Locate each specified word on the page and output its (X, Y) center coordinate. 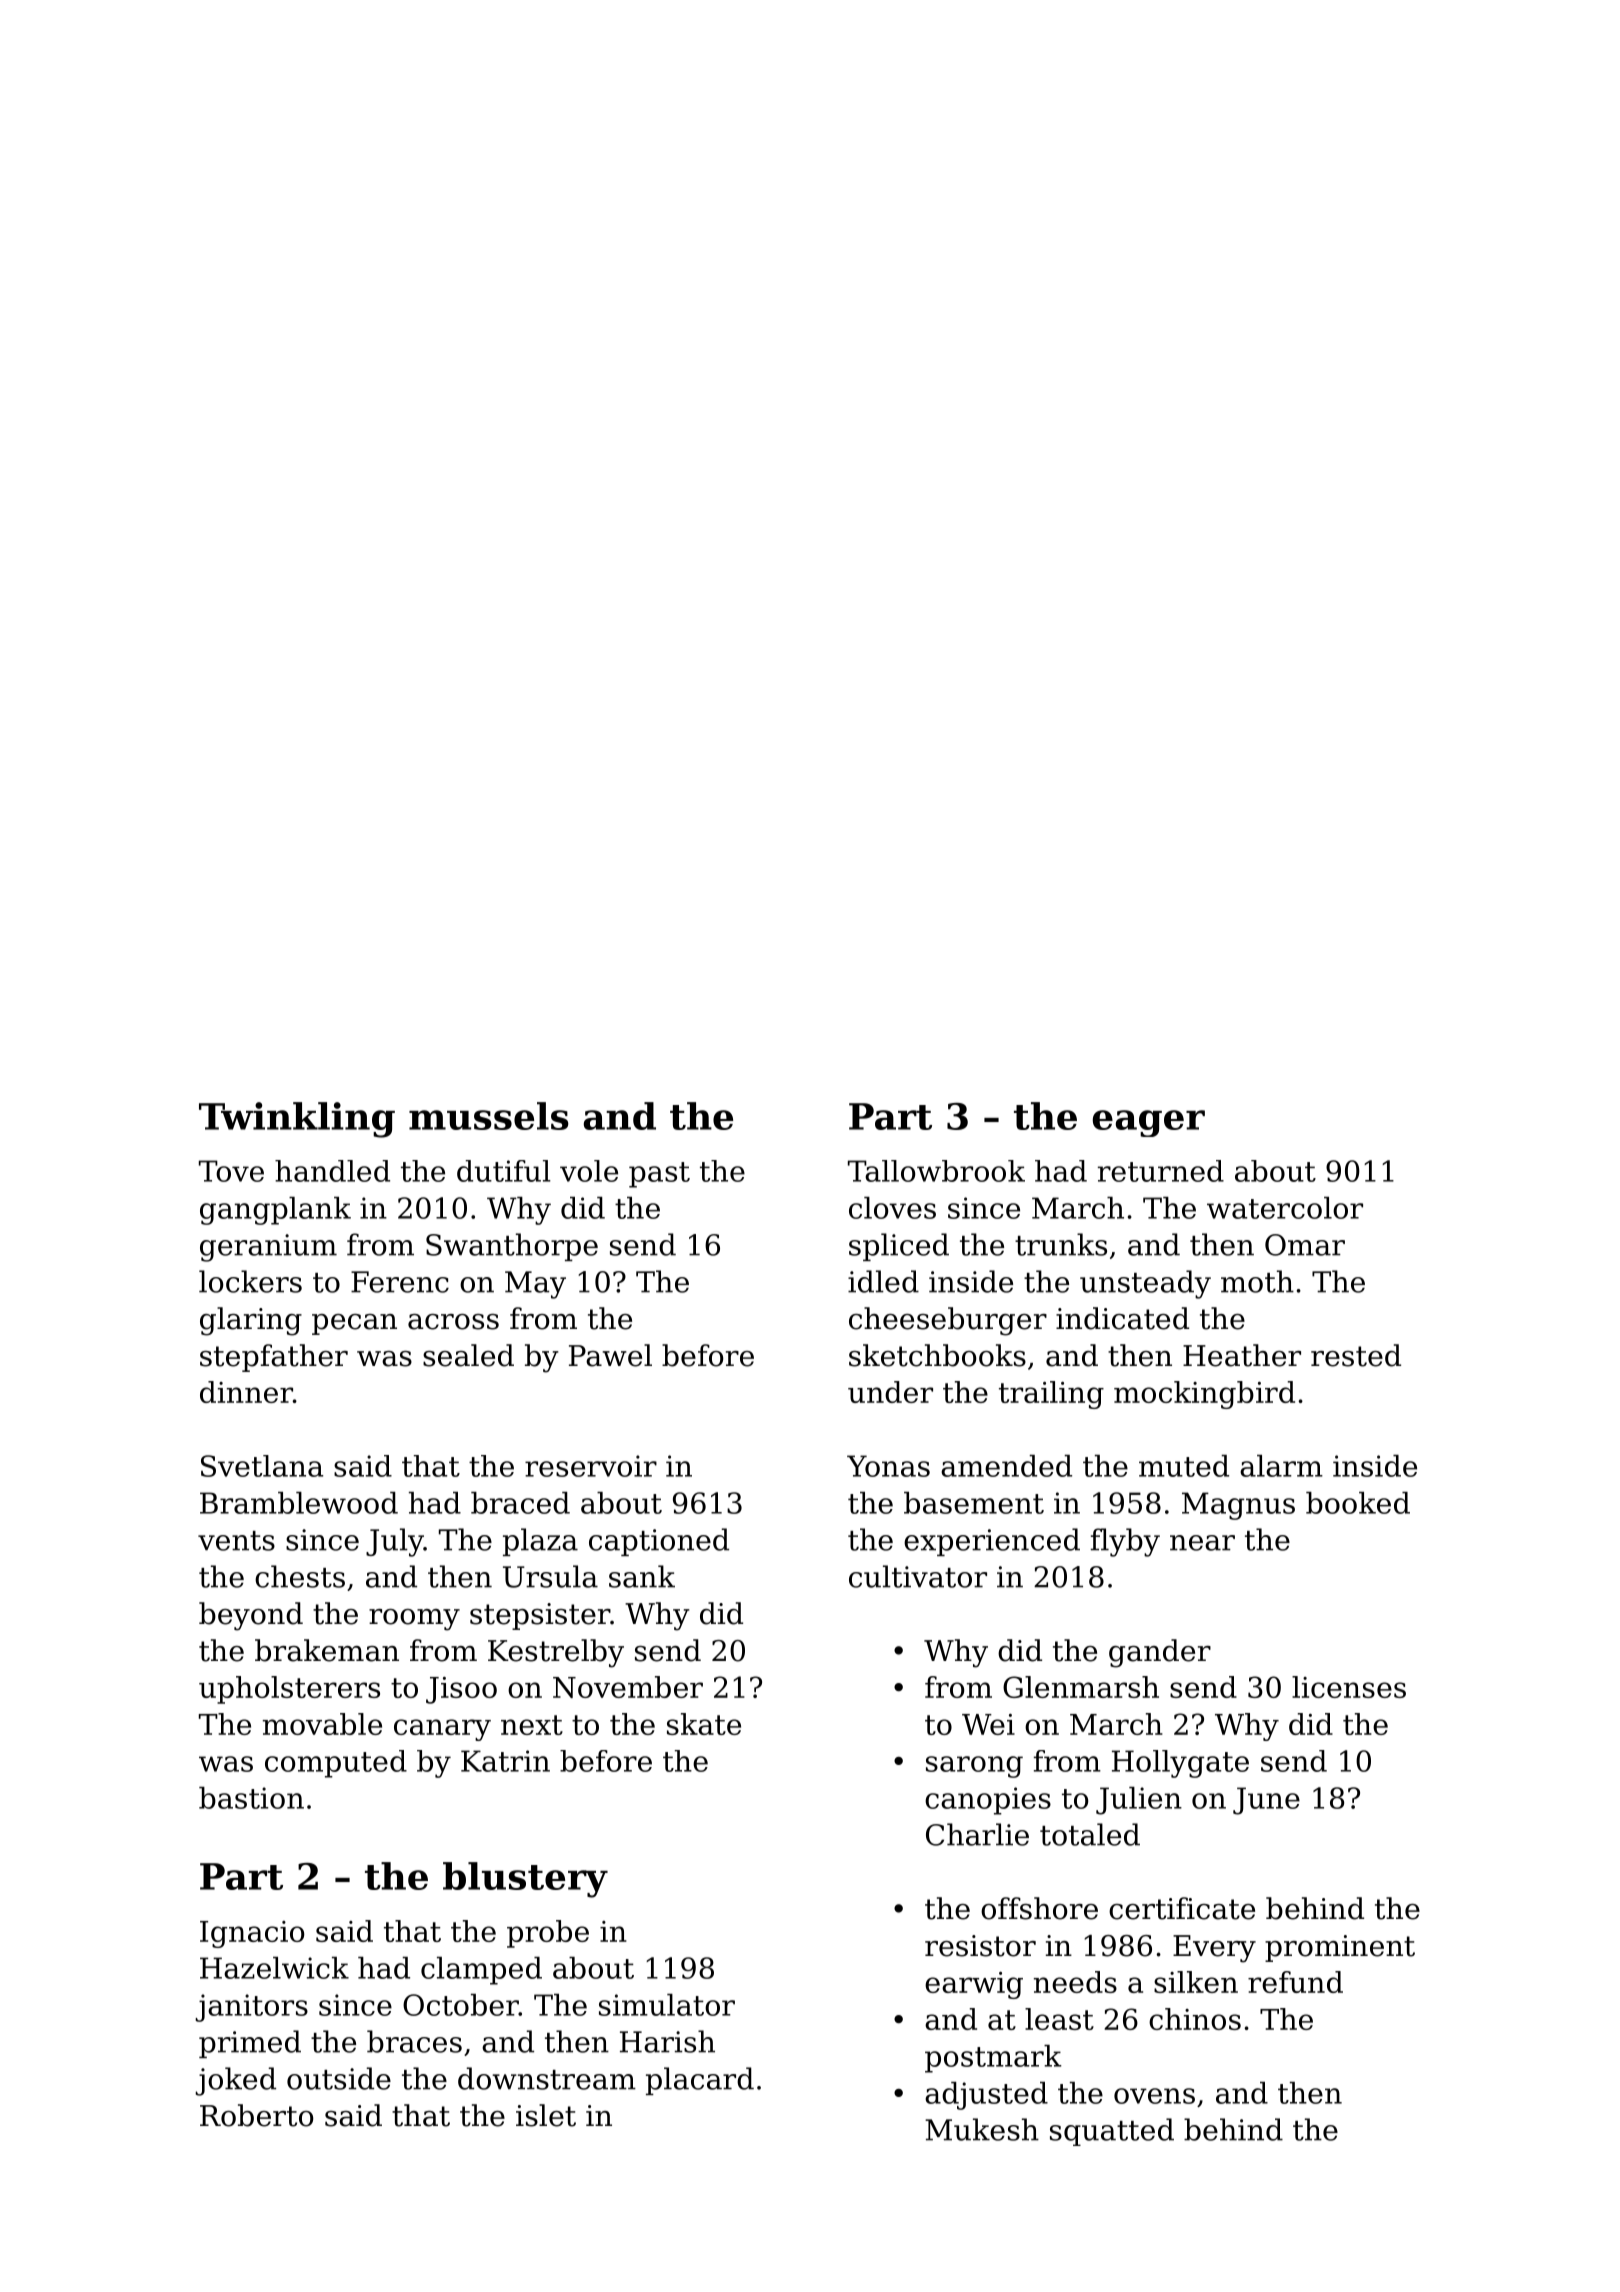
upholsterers (289, 1690)
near (1202, 1543)
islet (546, 2115)
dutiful (504, 1171)
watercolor (1285, 1208)
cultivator (918, 1576)
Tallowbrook (936, 1171)
